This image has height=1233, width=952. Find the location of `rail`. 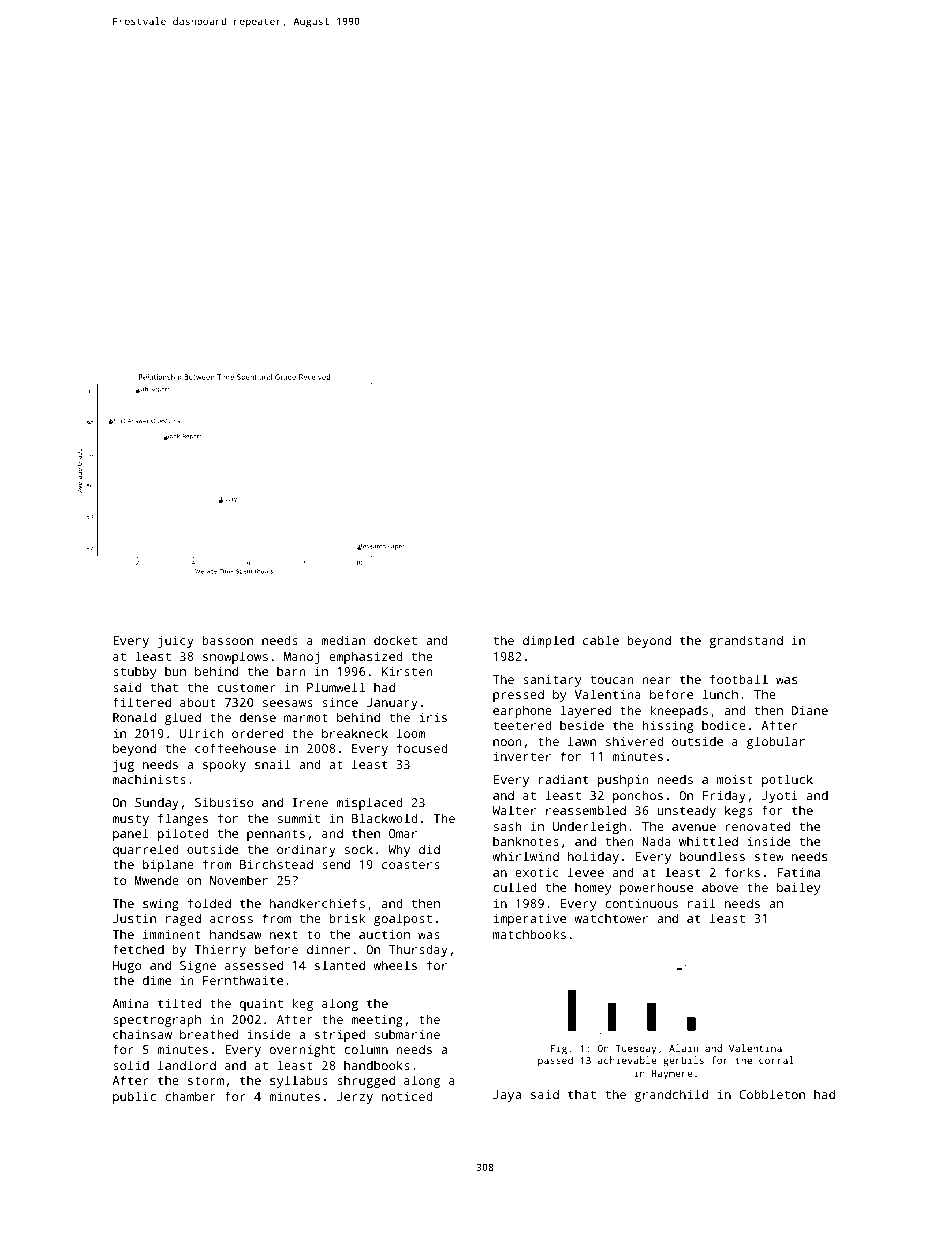

rail is located at coordinates (702, 903).
